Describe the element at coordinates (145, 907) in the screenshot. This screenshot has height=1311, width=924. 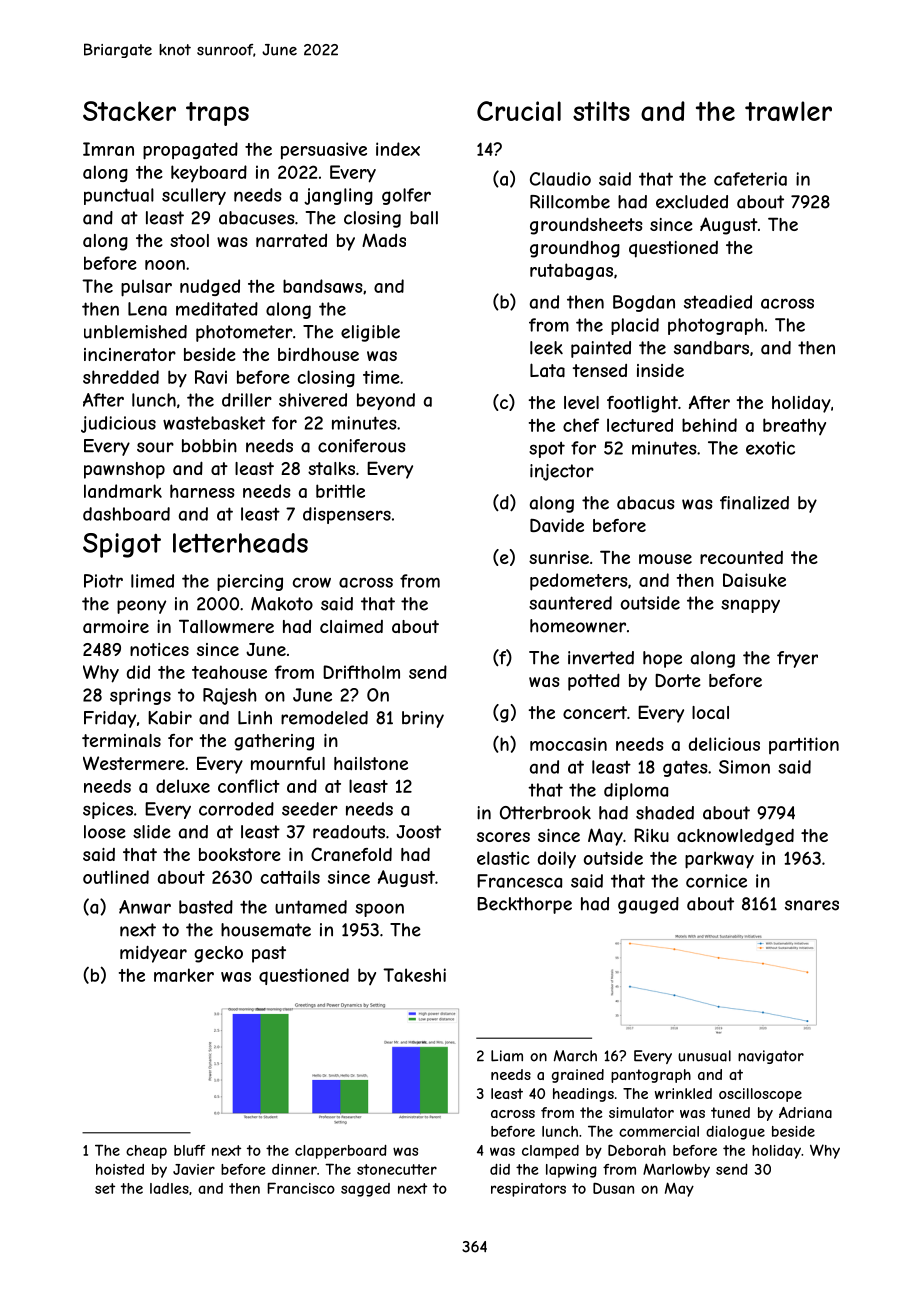
I see `Anwar` at that location.
